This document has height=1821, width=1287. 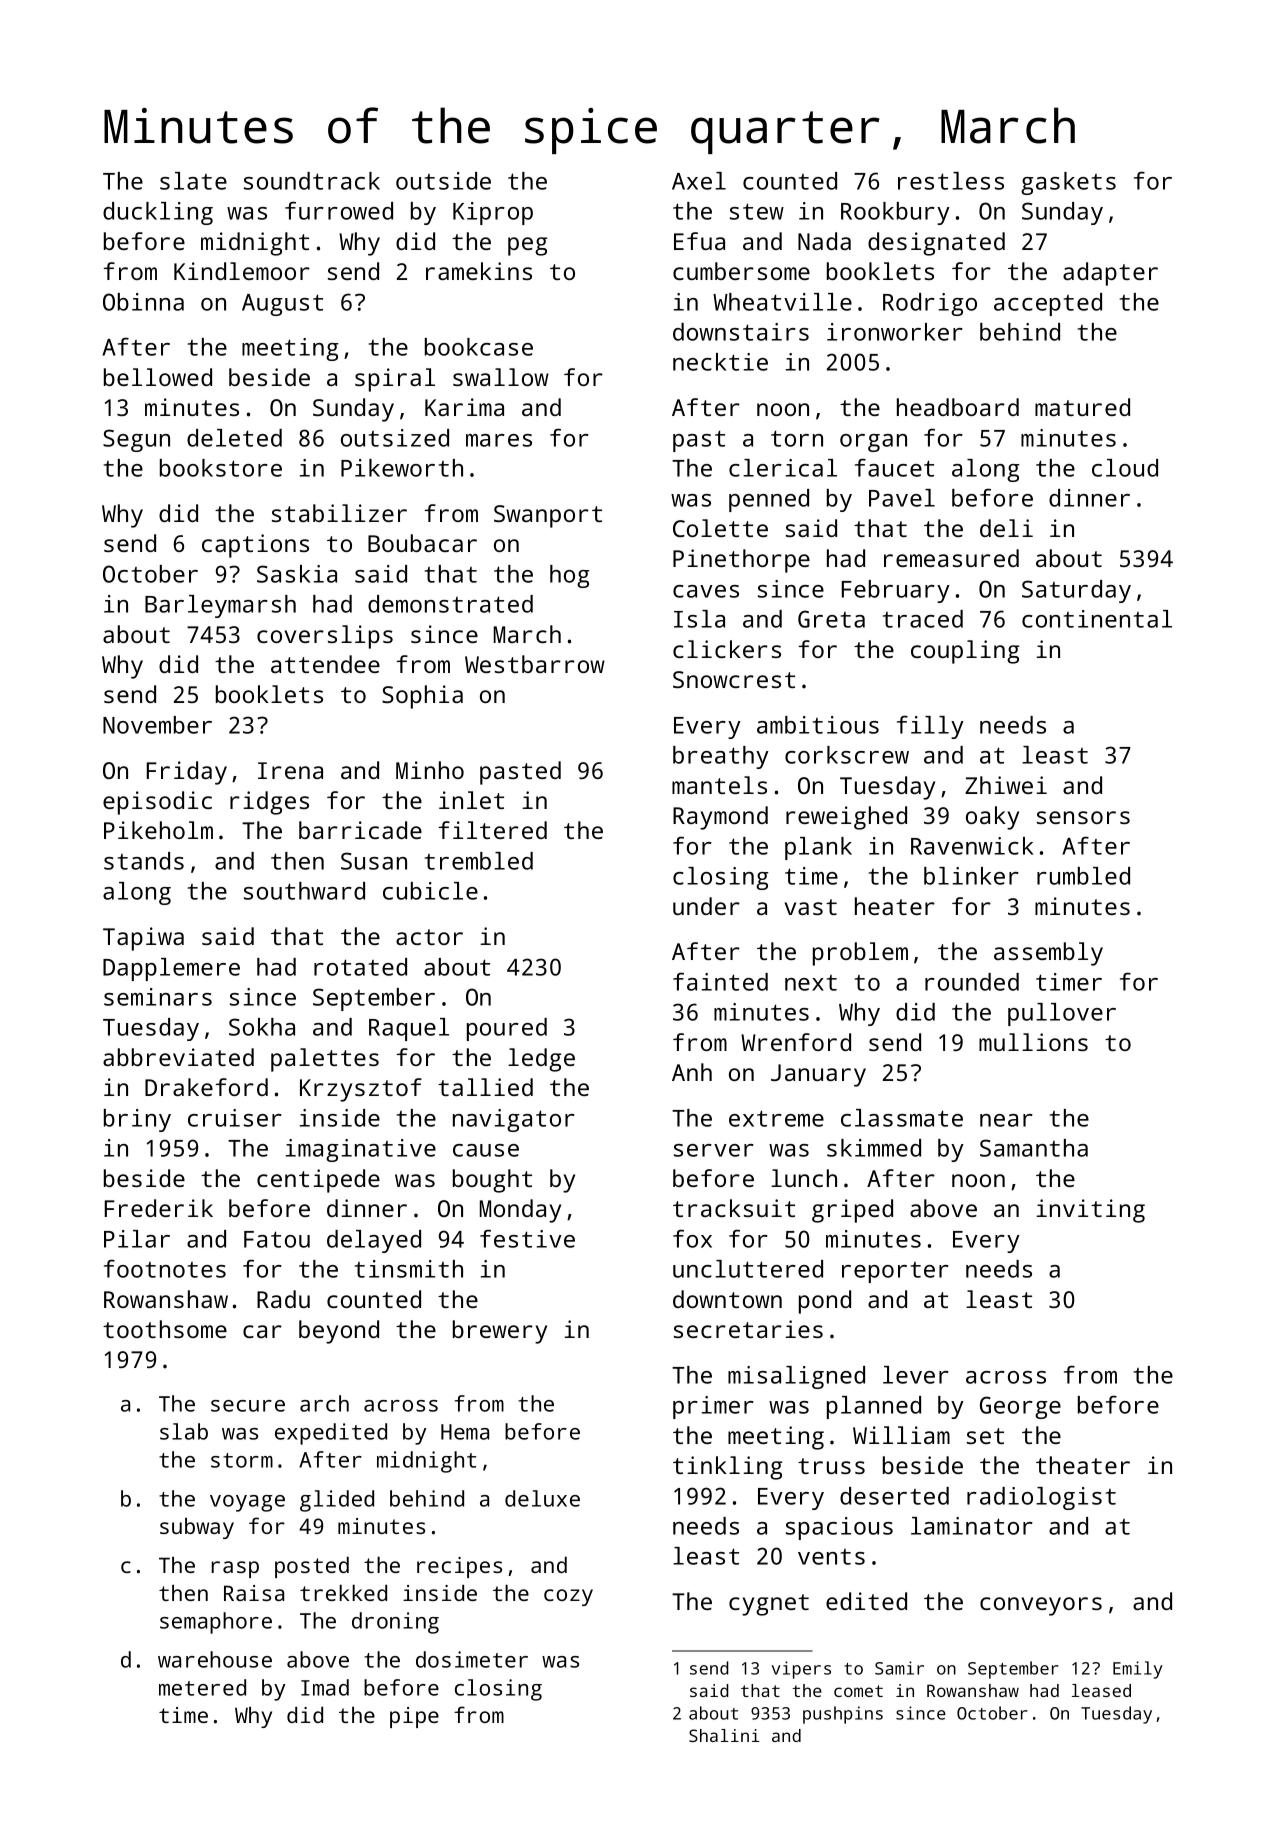 I want to click on cumbersome, so click(x=741, y=271).
